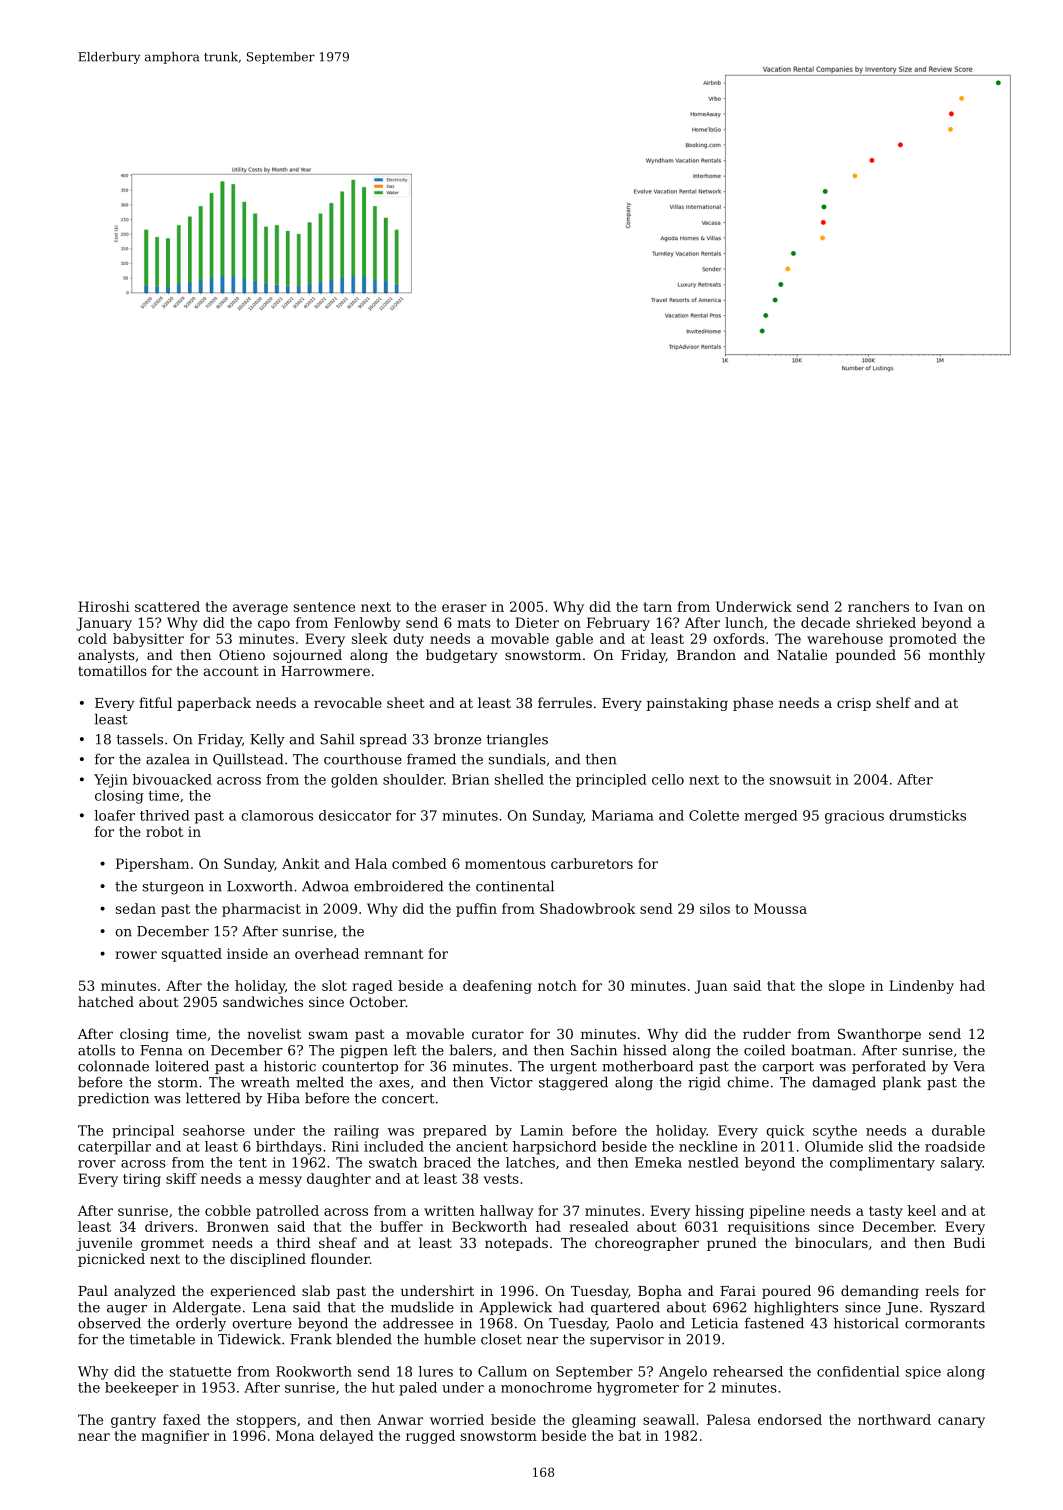 Image resolution: width=1063 pixels, height=1510 pixels. What do you see at coordinates (574, 640) in the screenshot?
I see `gable` at bounding box center [574, 640].
